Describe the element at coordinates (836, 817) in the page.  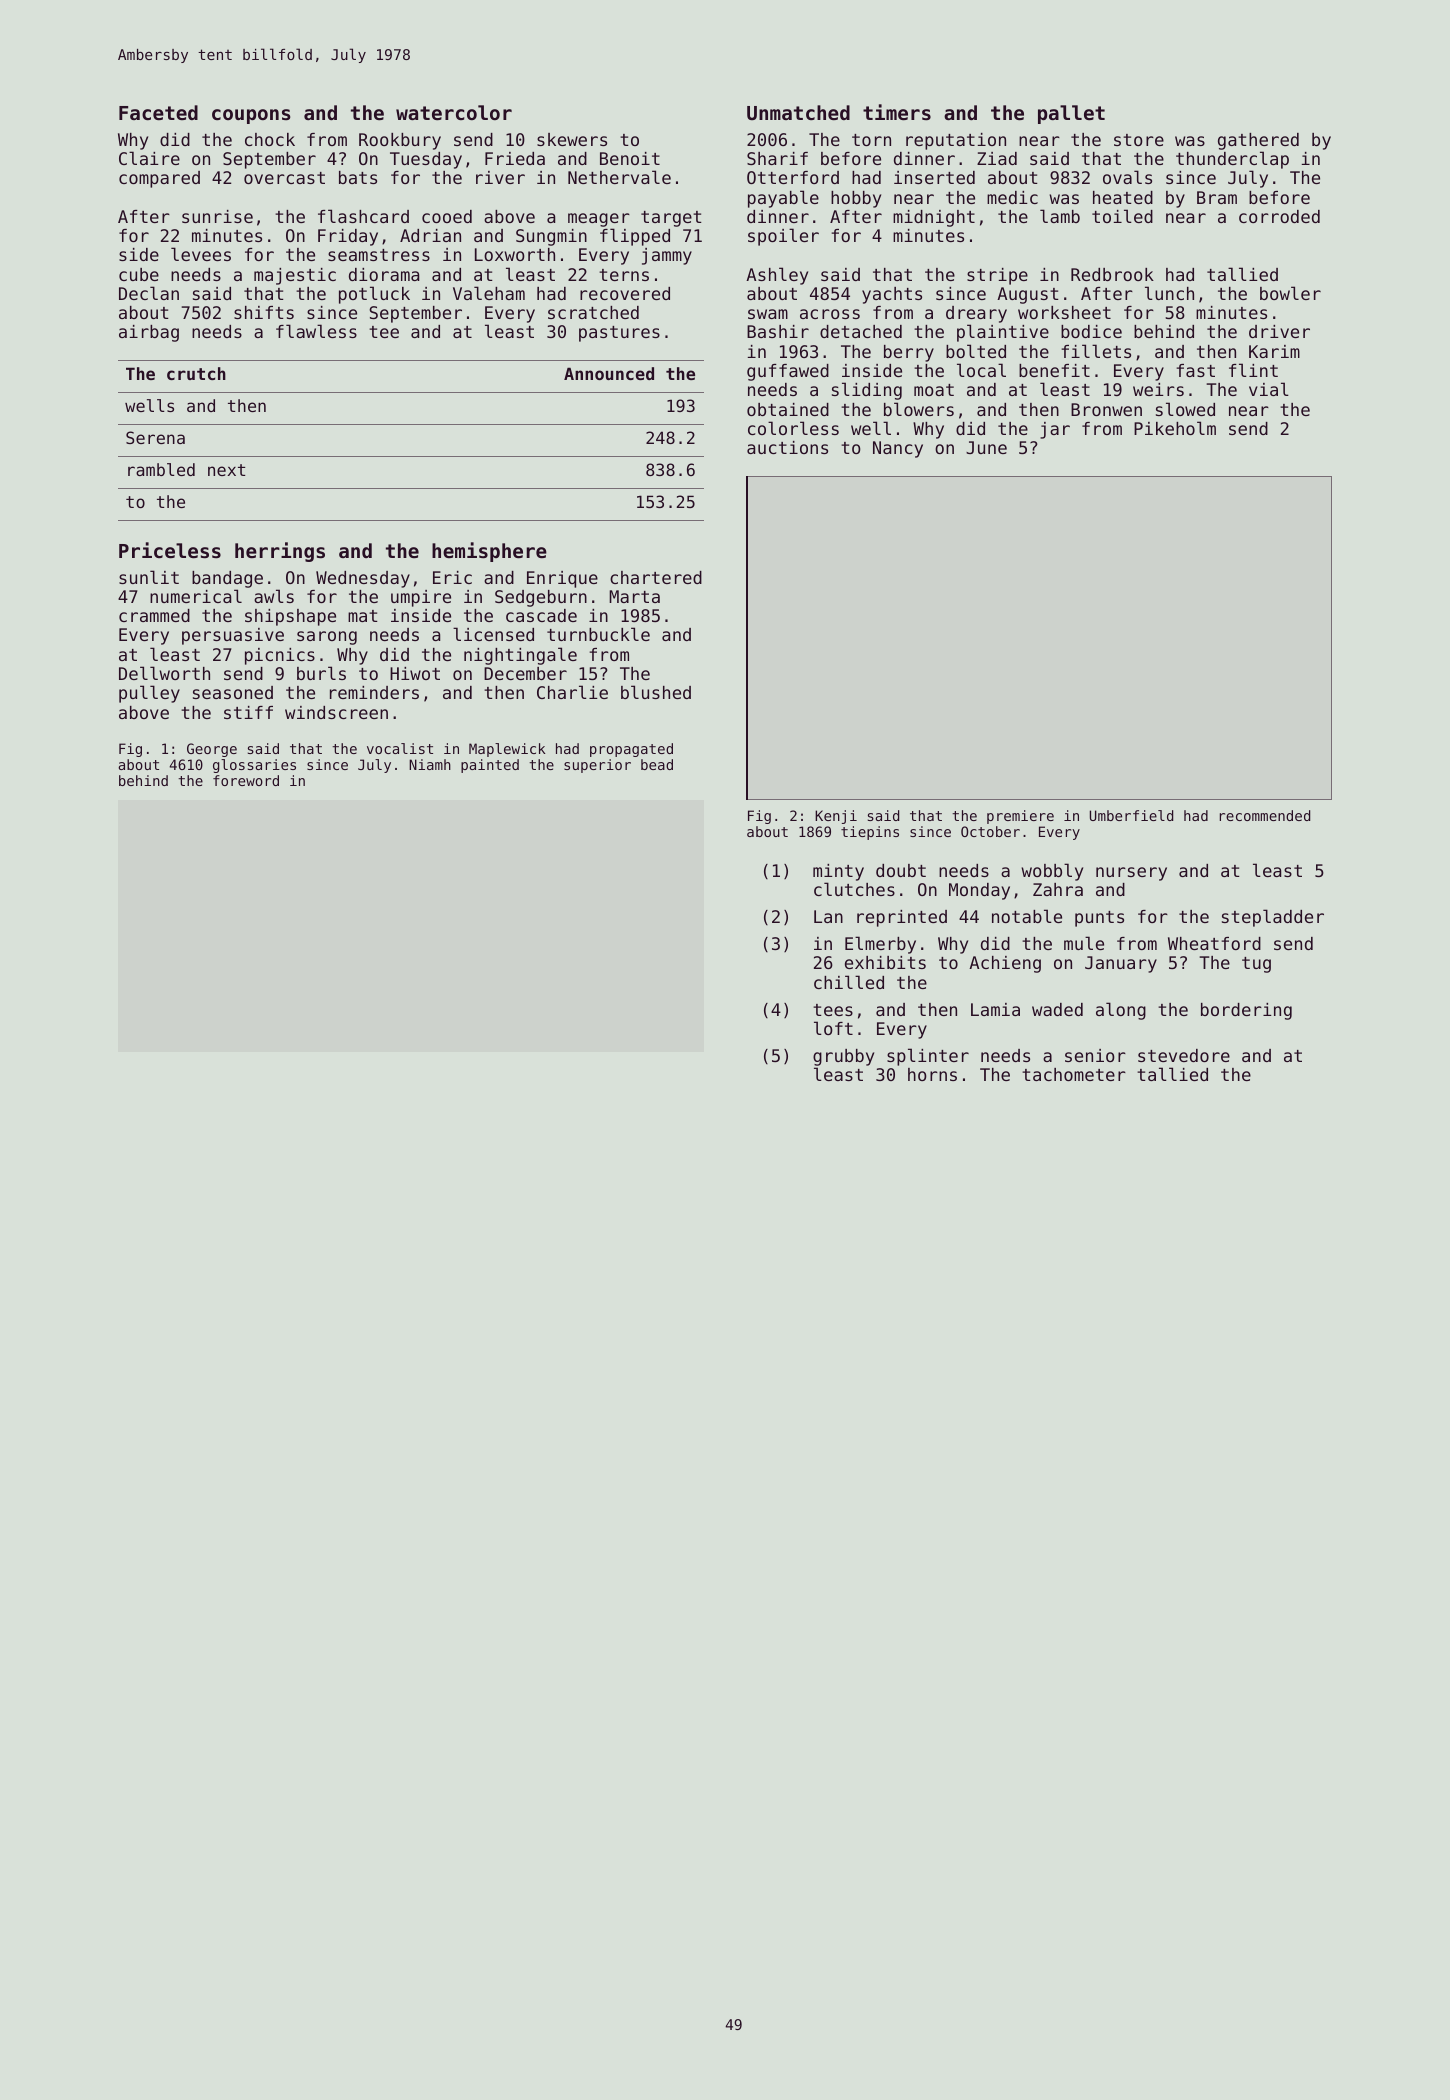
I see `Kenji` at that location.
